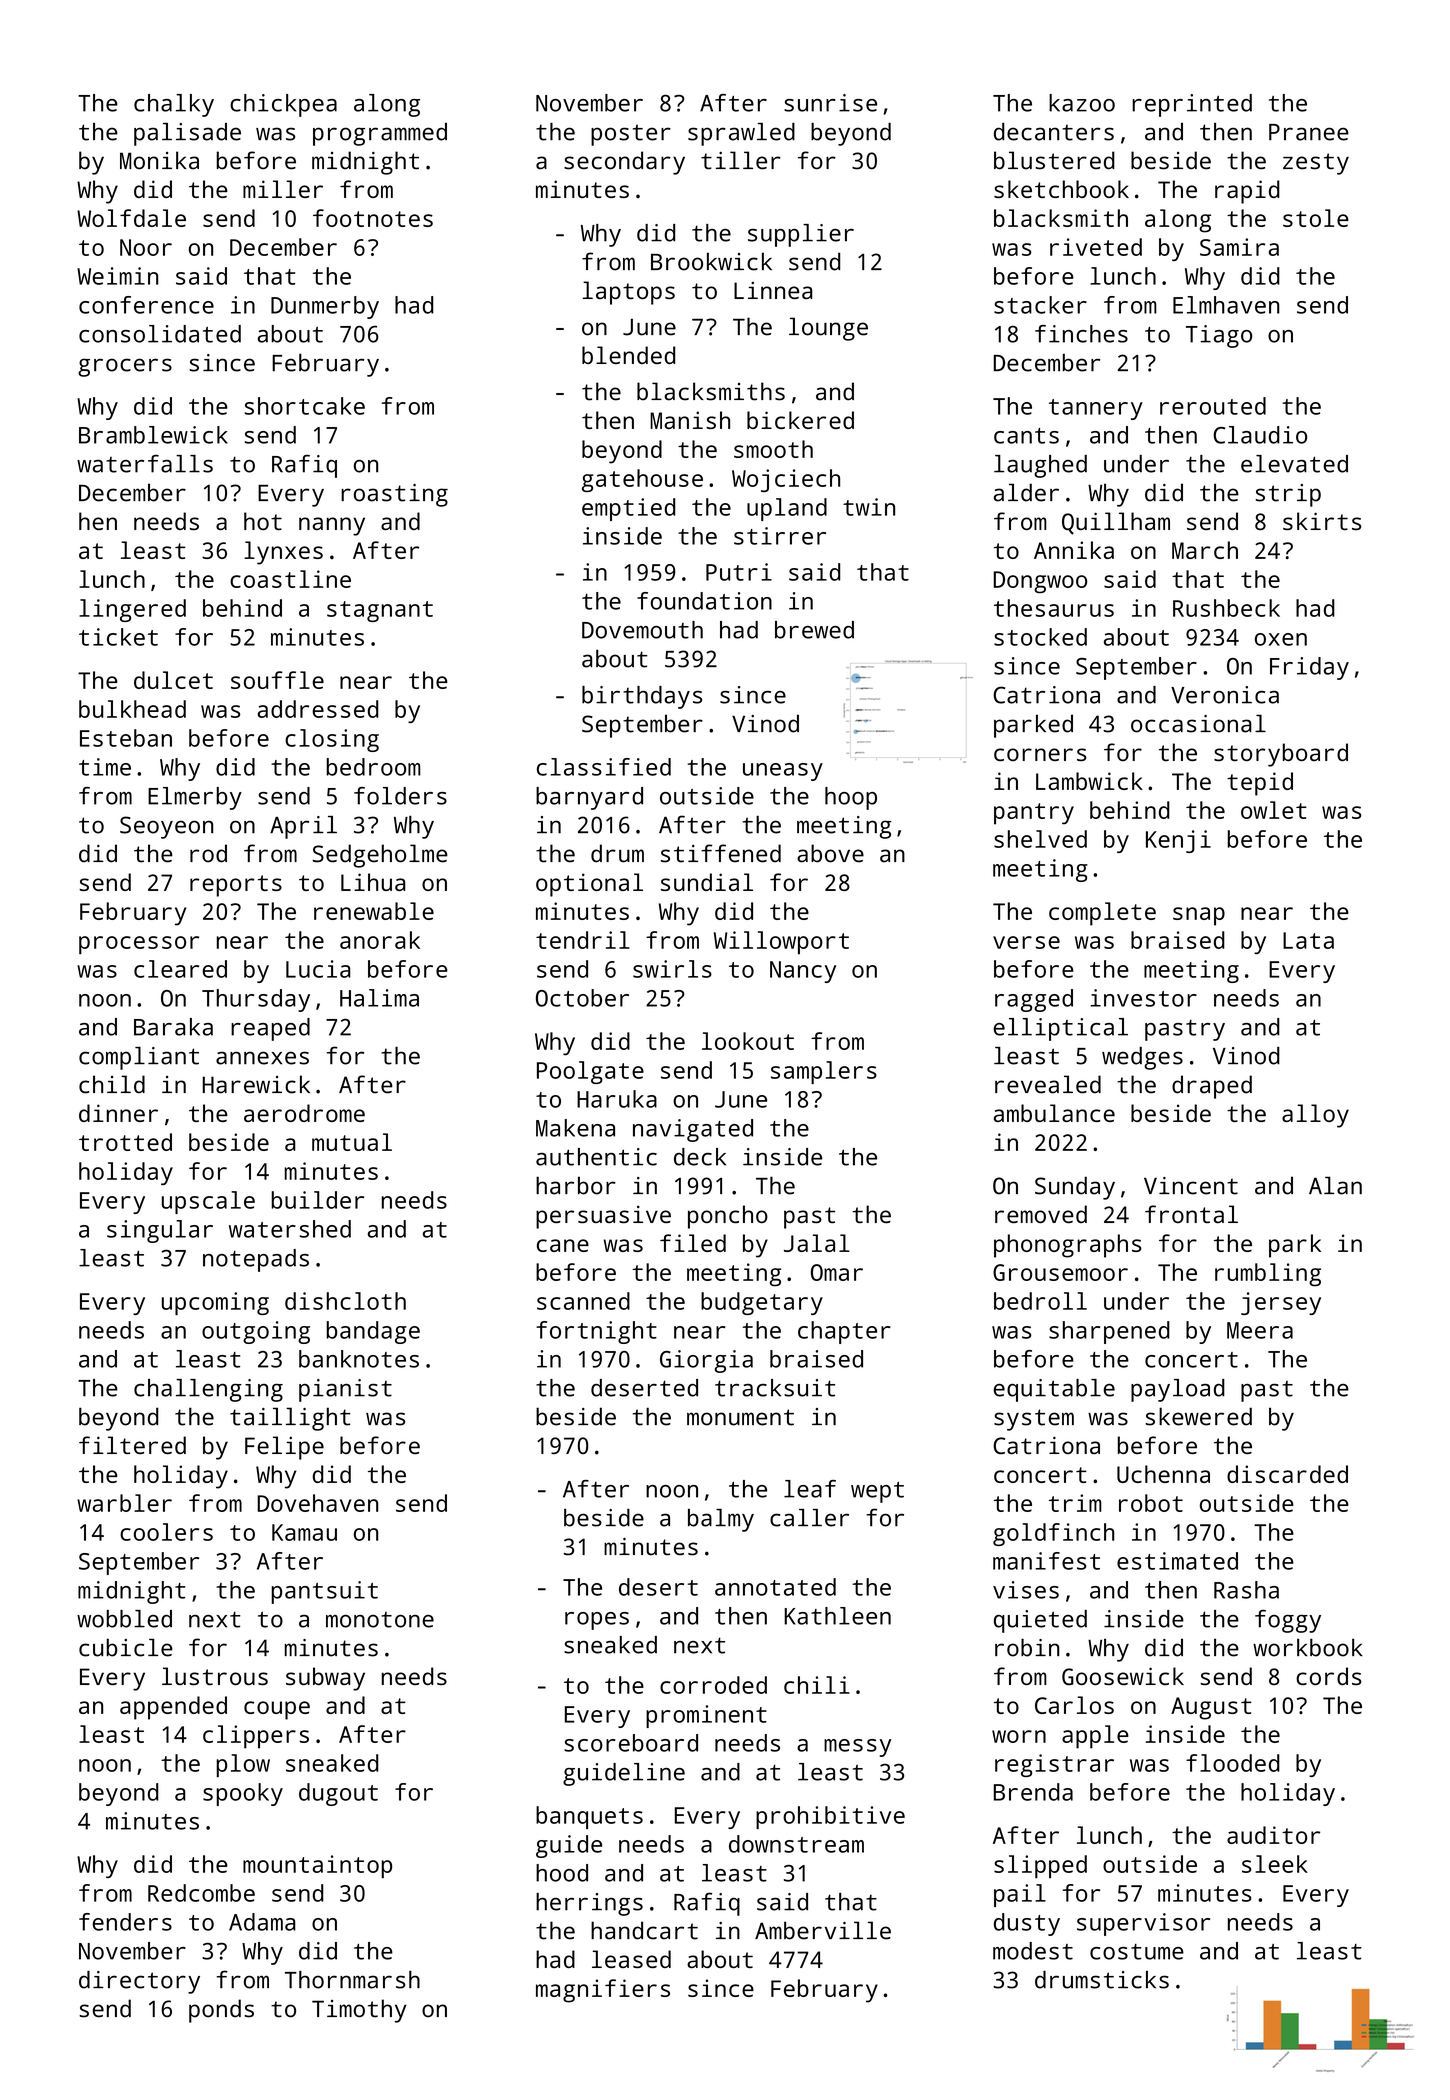 The image size is (1450, 2100). Describe the element at coordinates (125, 1922) in the screenshot. I see `fenders` at that location.
